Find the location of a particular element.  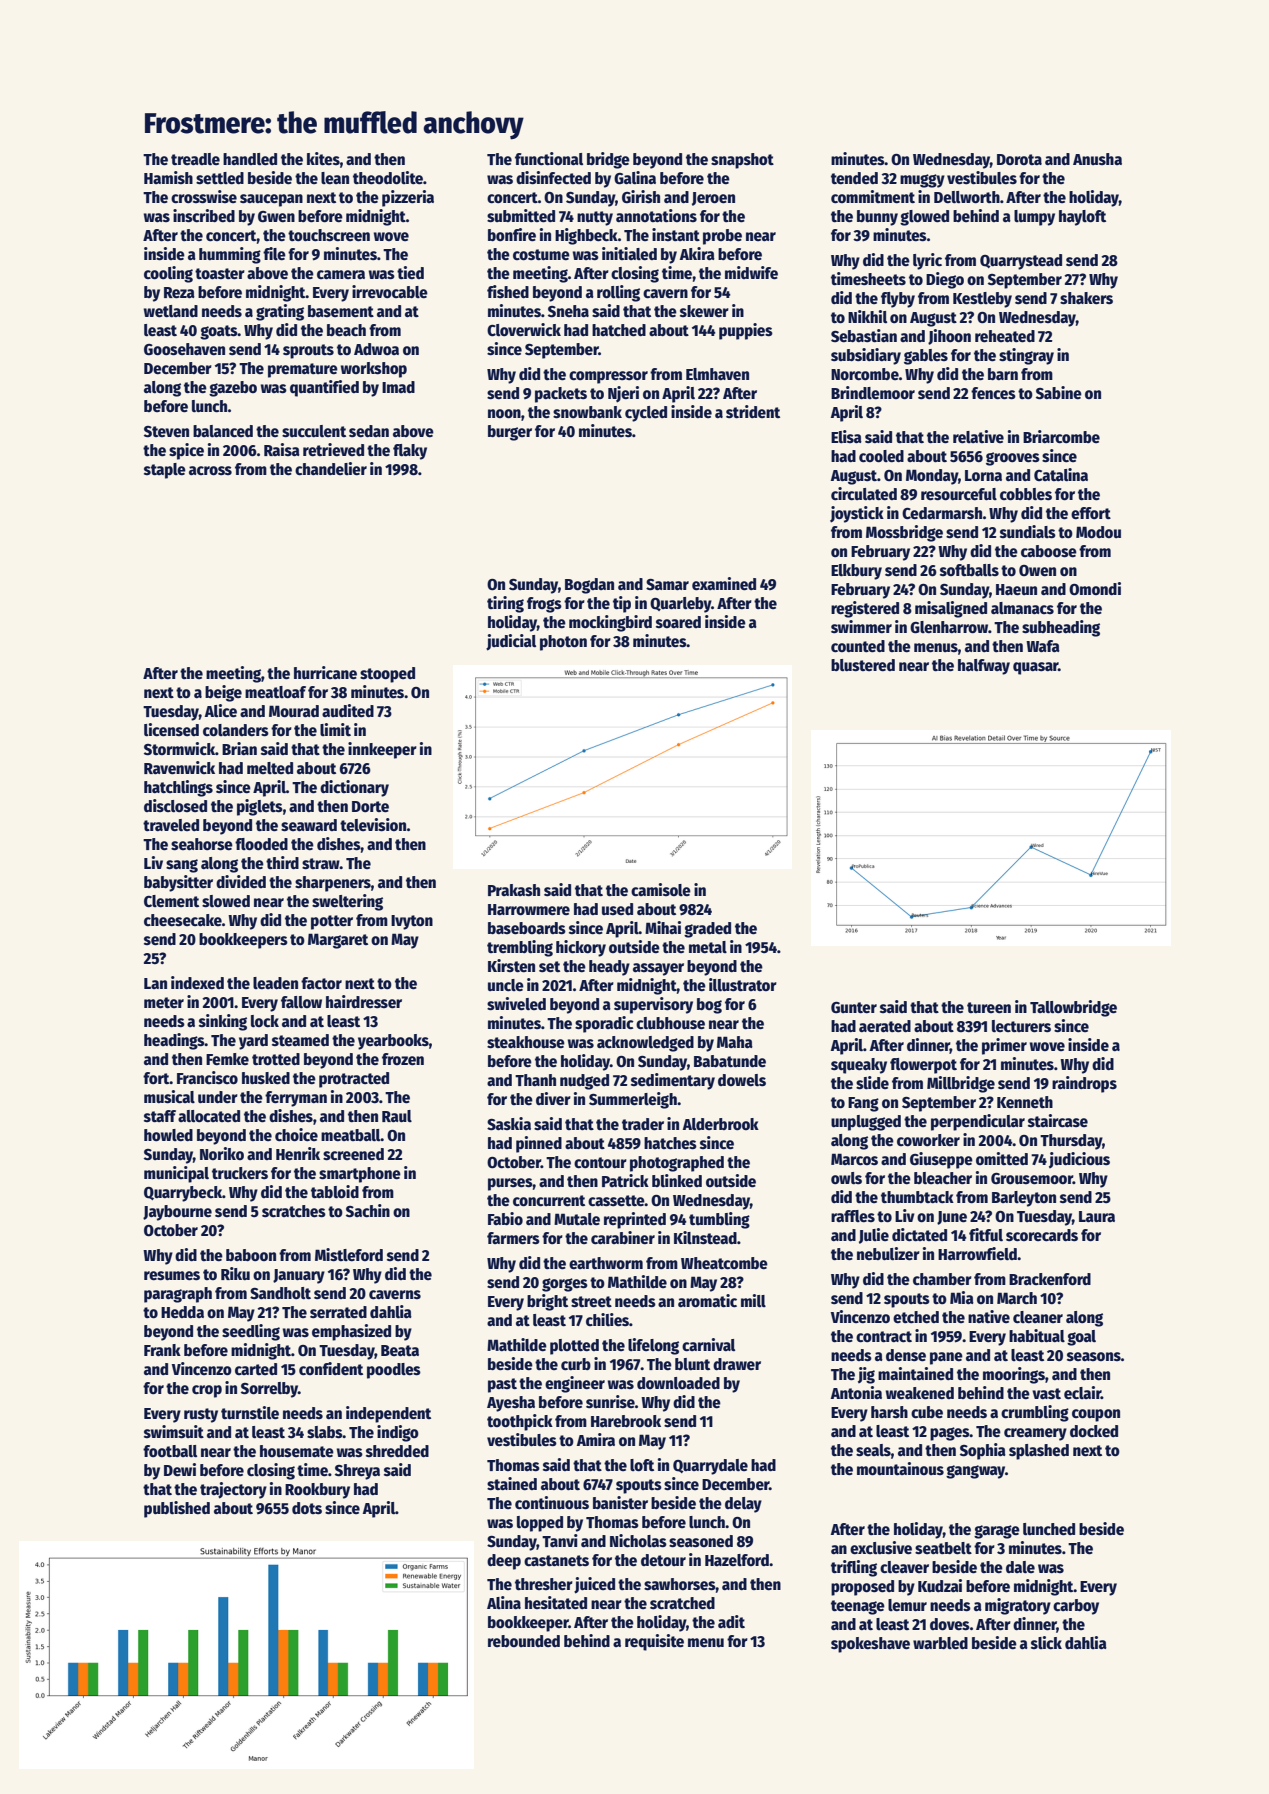

dots is located at coordinates (307, 1508).
